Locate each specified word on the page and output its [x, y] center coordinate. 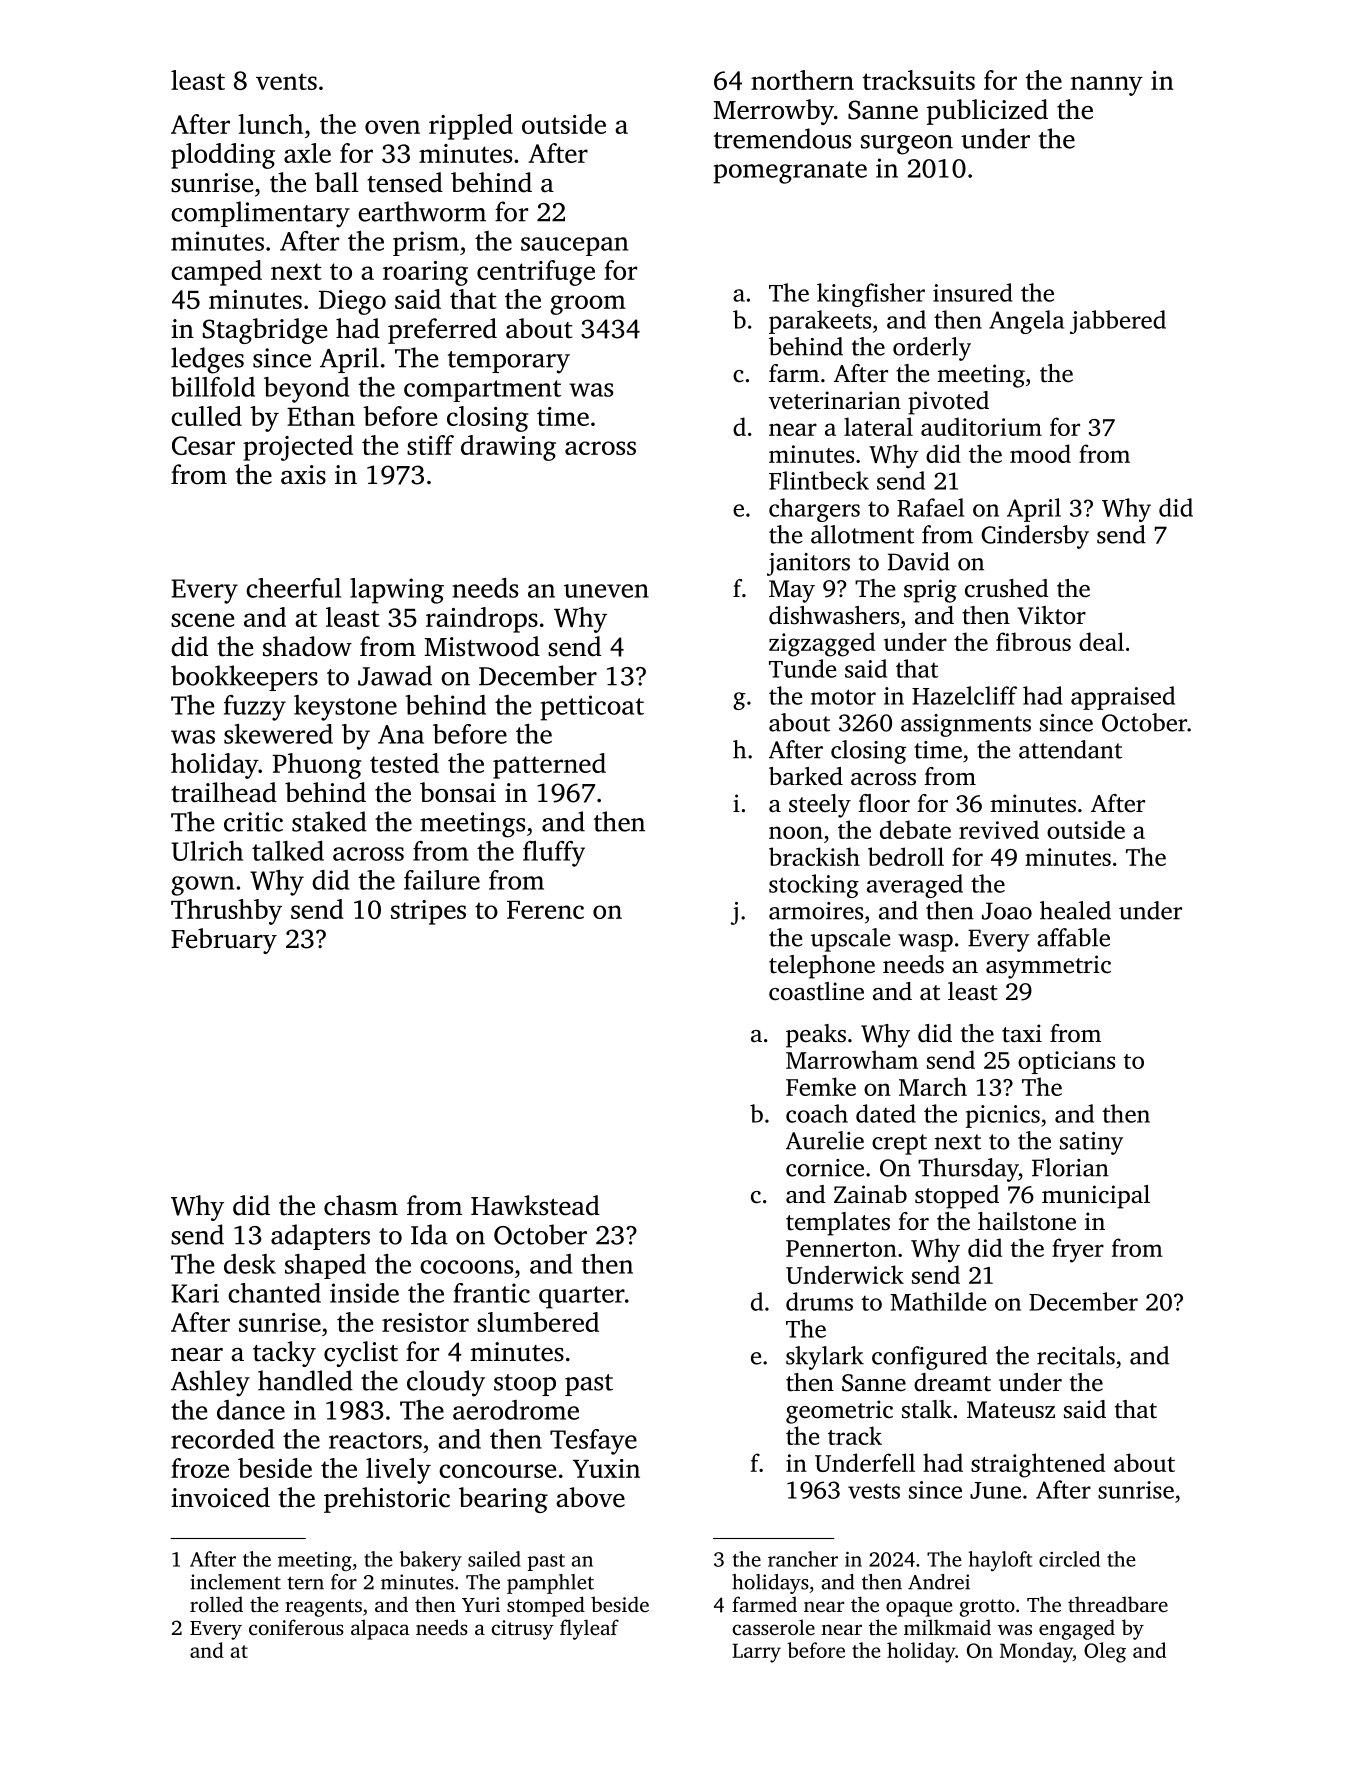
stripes [428, 912]
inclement [235, 1582]
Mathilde [938, 1301]
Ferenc [545, 910]
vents [286, 81]
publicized [987, 112]
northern [802, 80]
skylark [825, 1358]
